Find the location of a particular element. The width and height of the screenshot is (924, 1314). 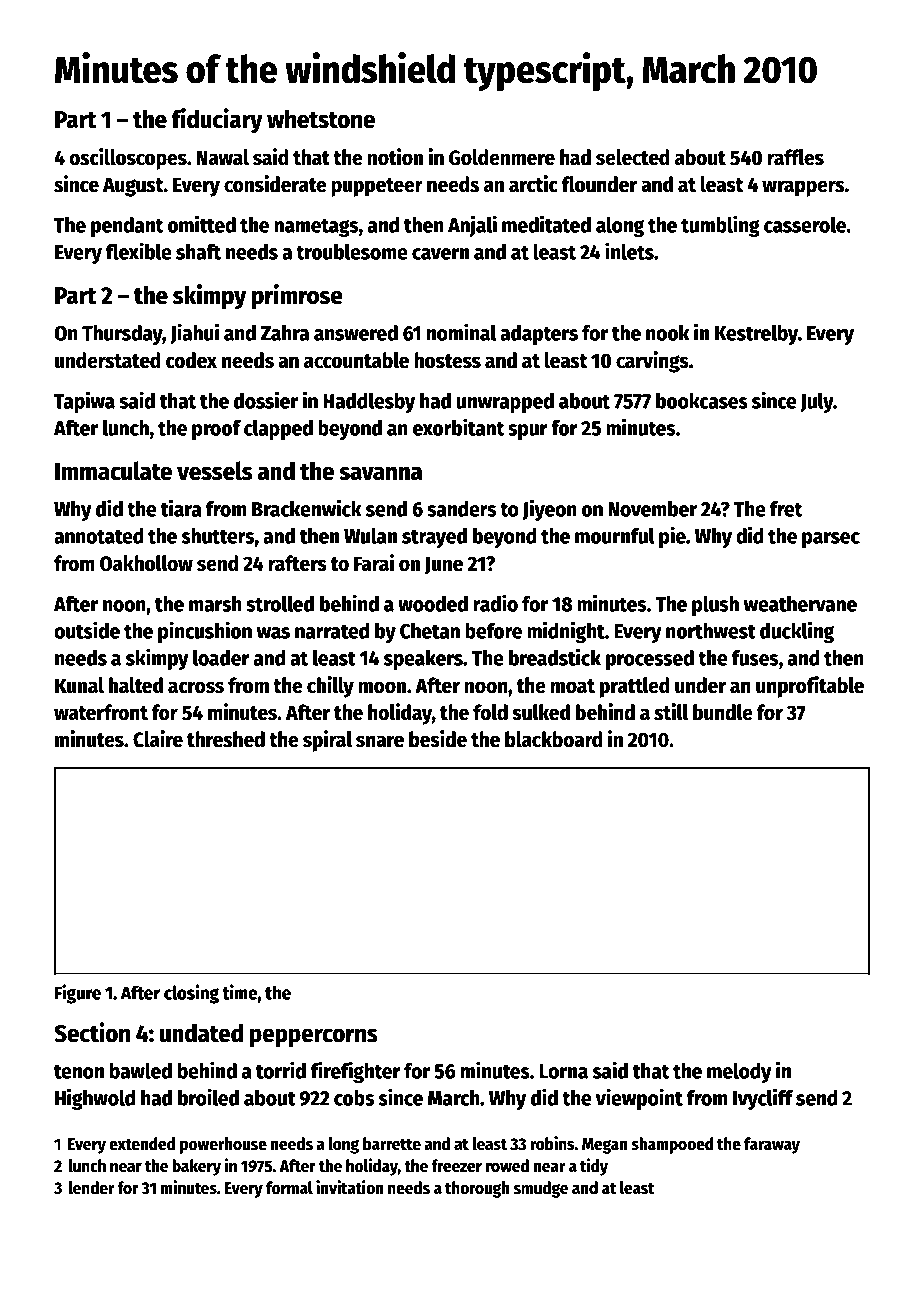

undated is located at coordinates (201, 1033).
